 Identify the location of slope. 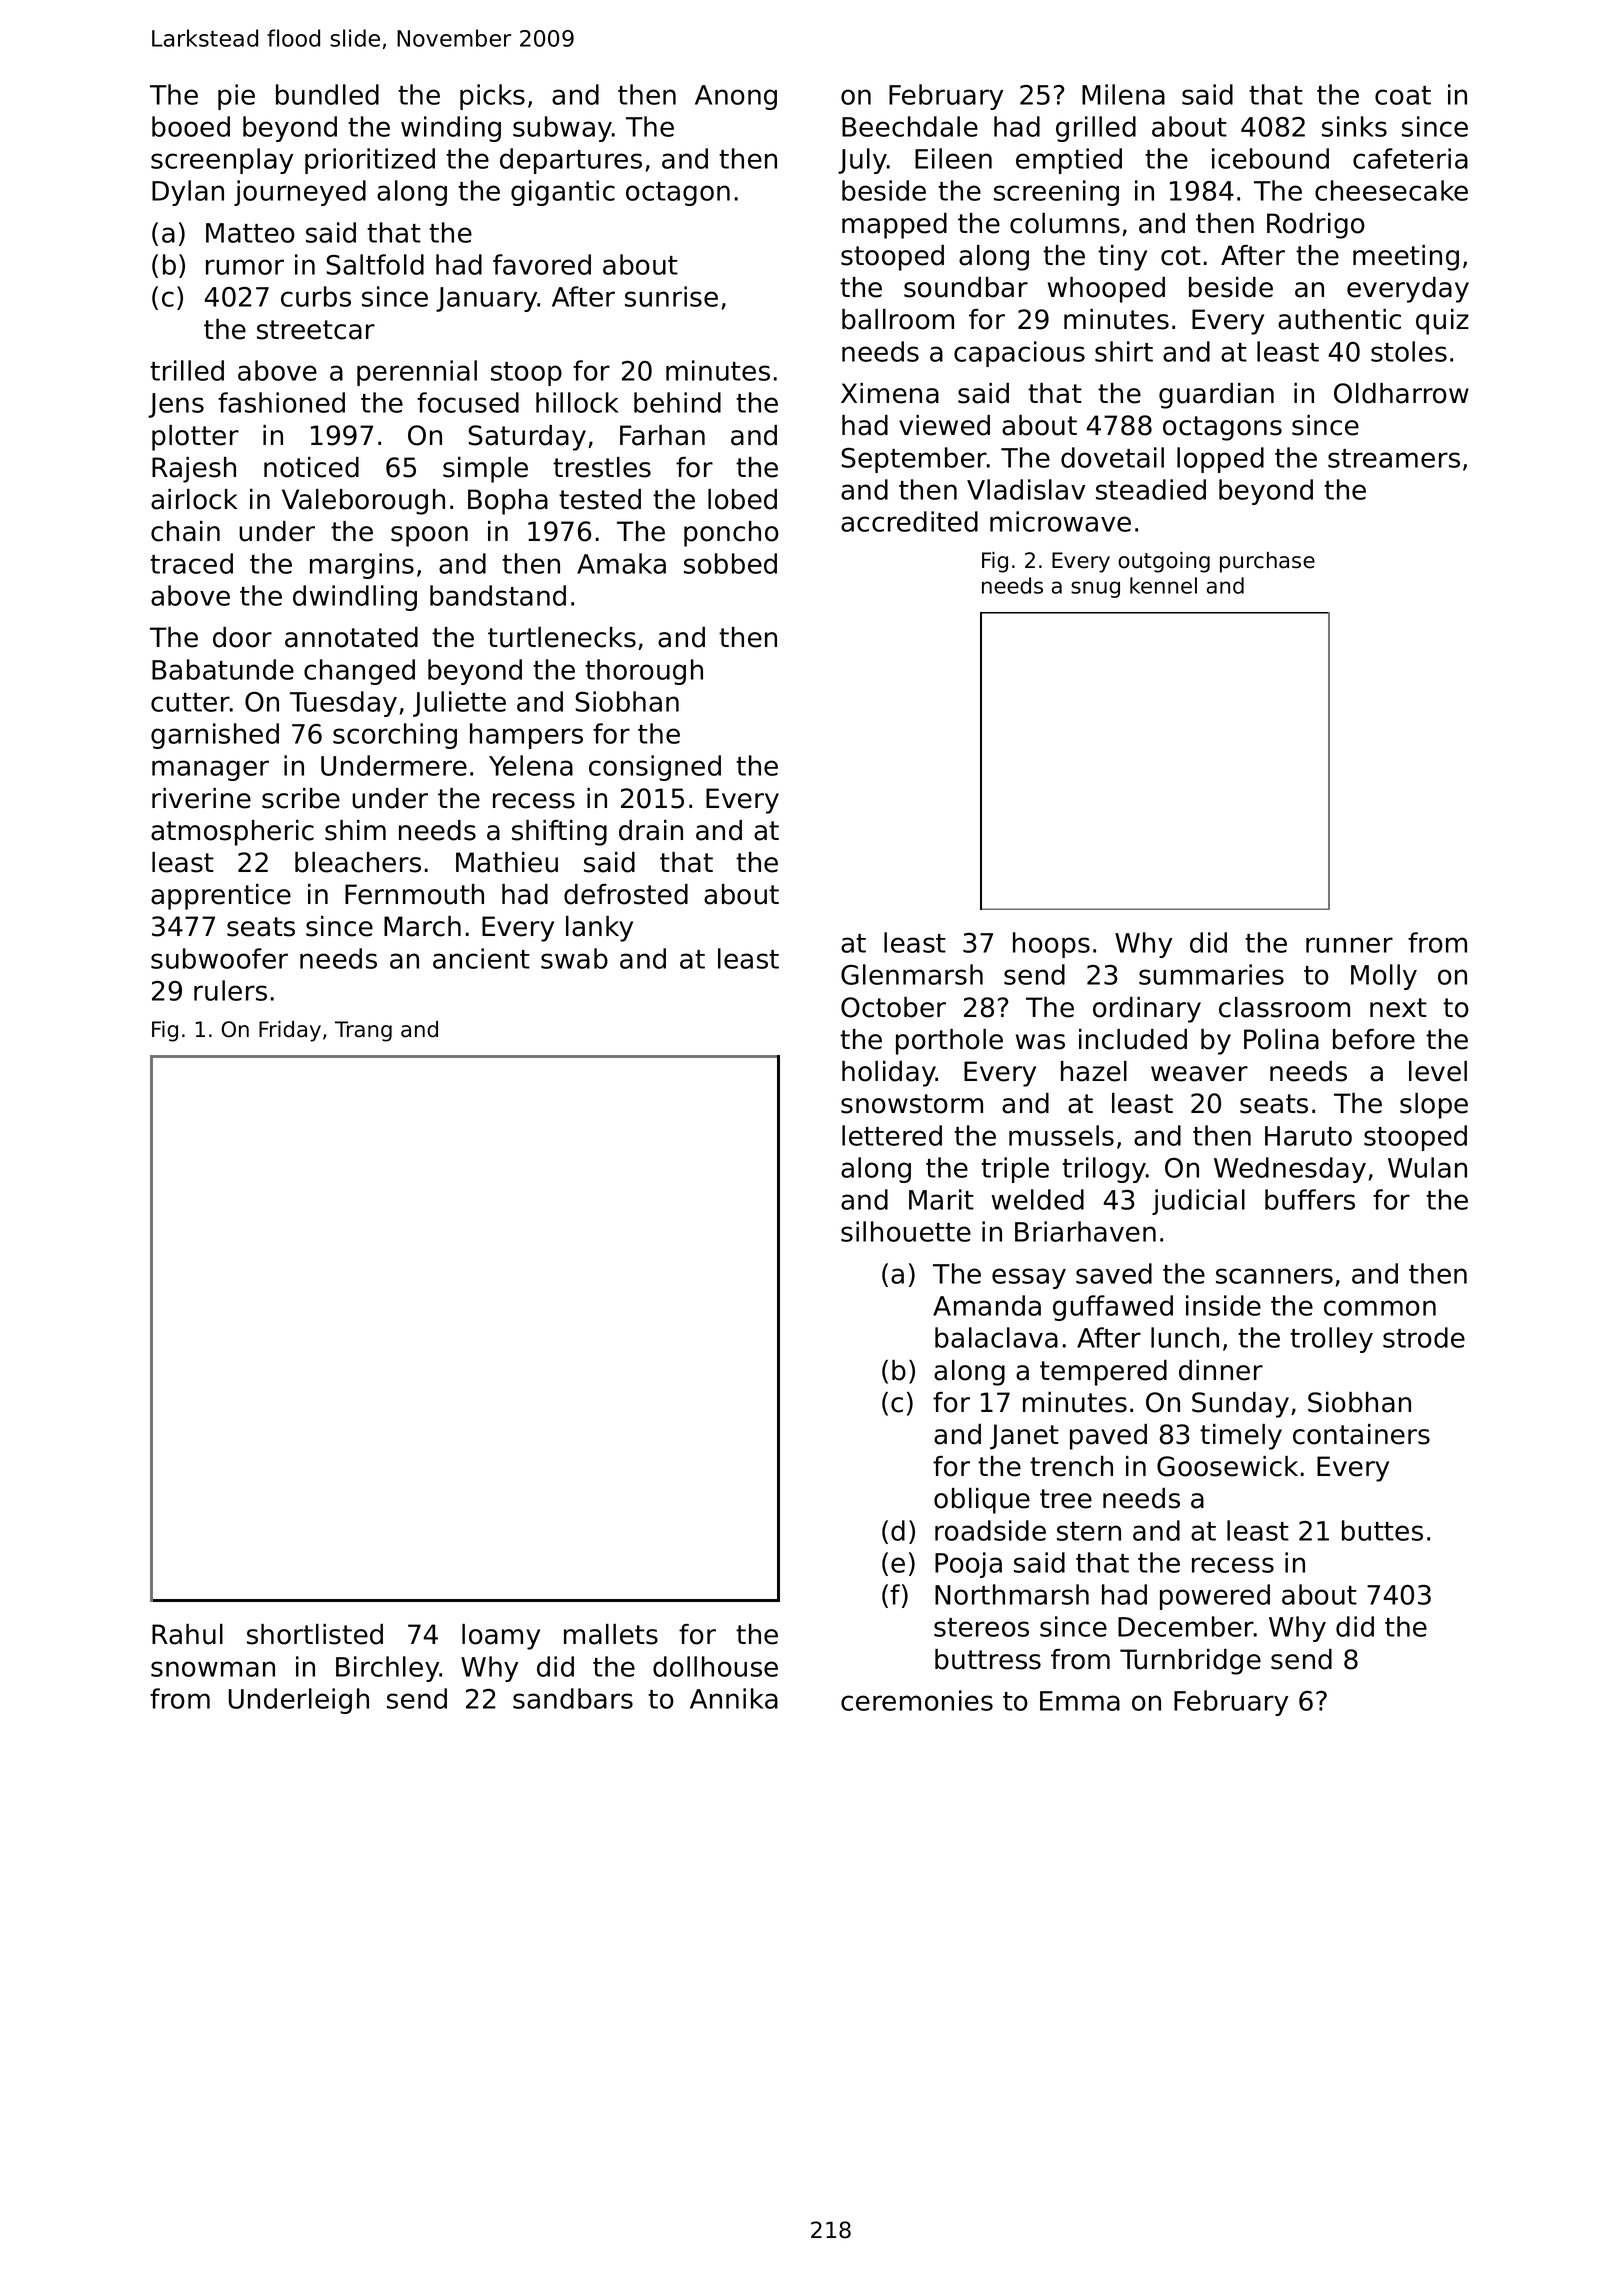
(1434, 1106).
